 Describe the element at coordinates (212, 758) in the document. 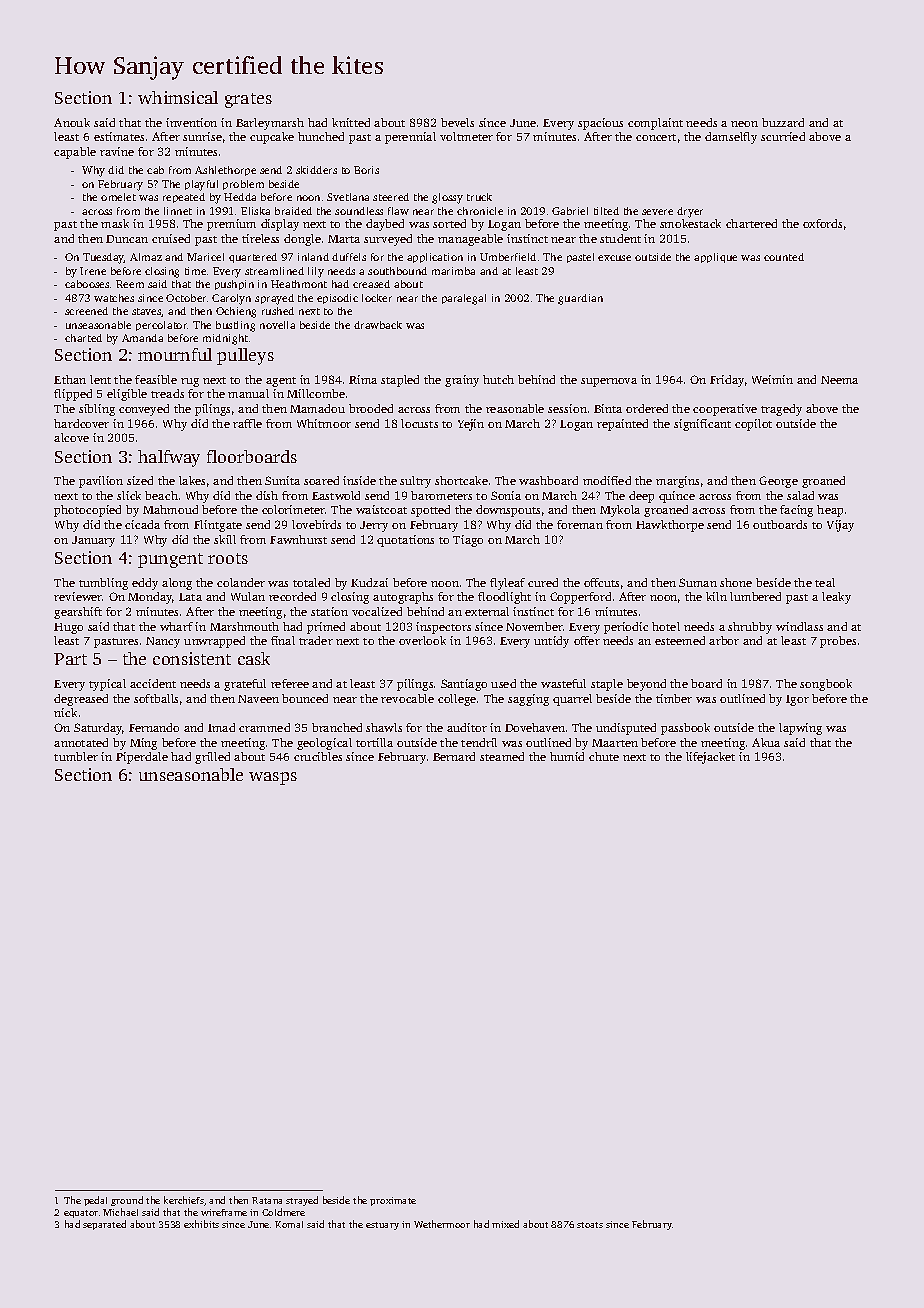

I see `grilled` at that location.
